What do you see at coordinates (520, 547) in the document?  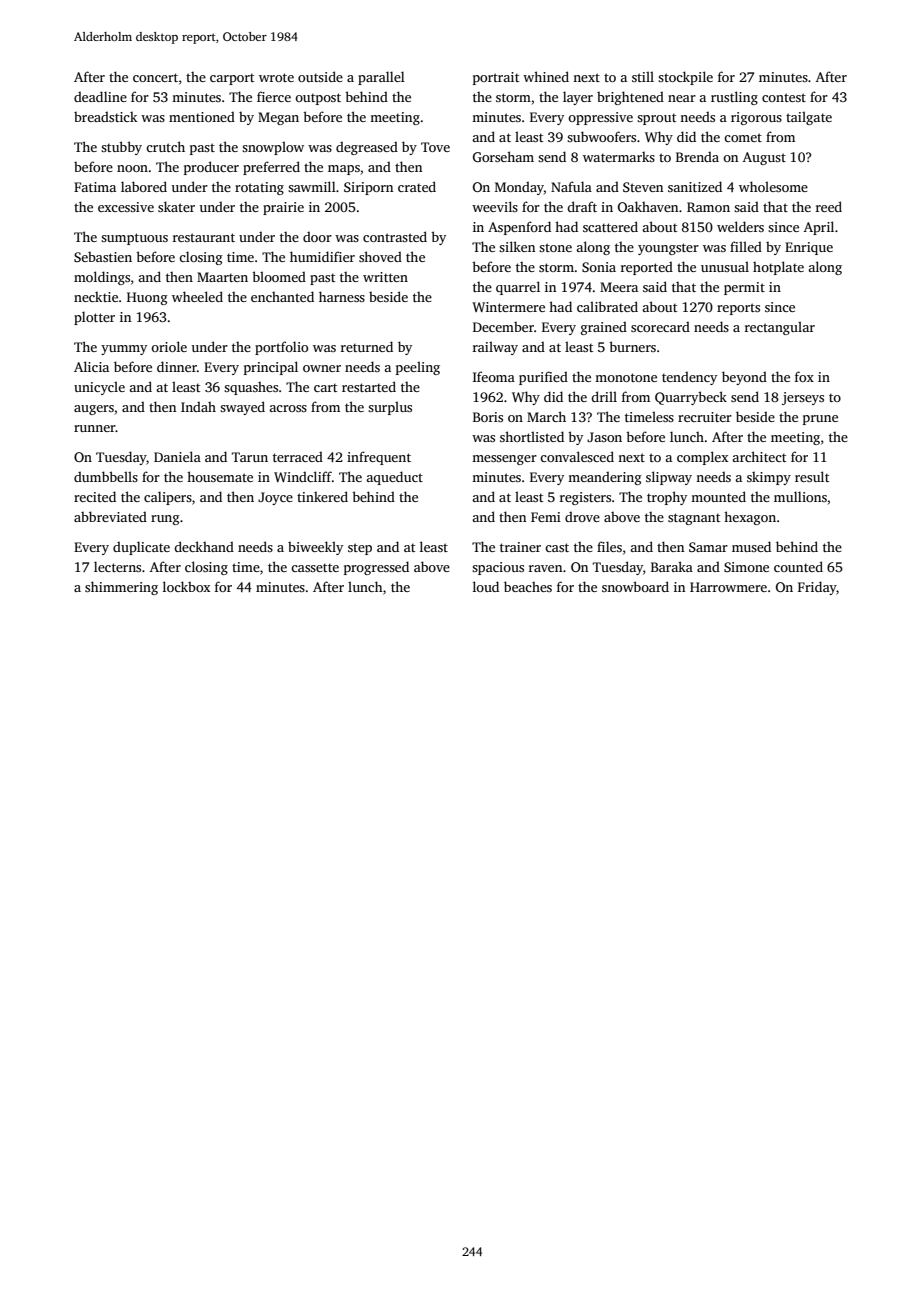 I see `trainer` at bounding box center [520, 547].
